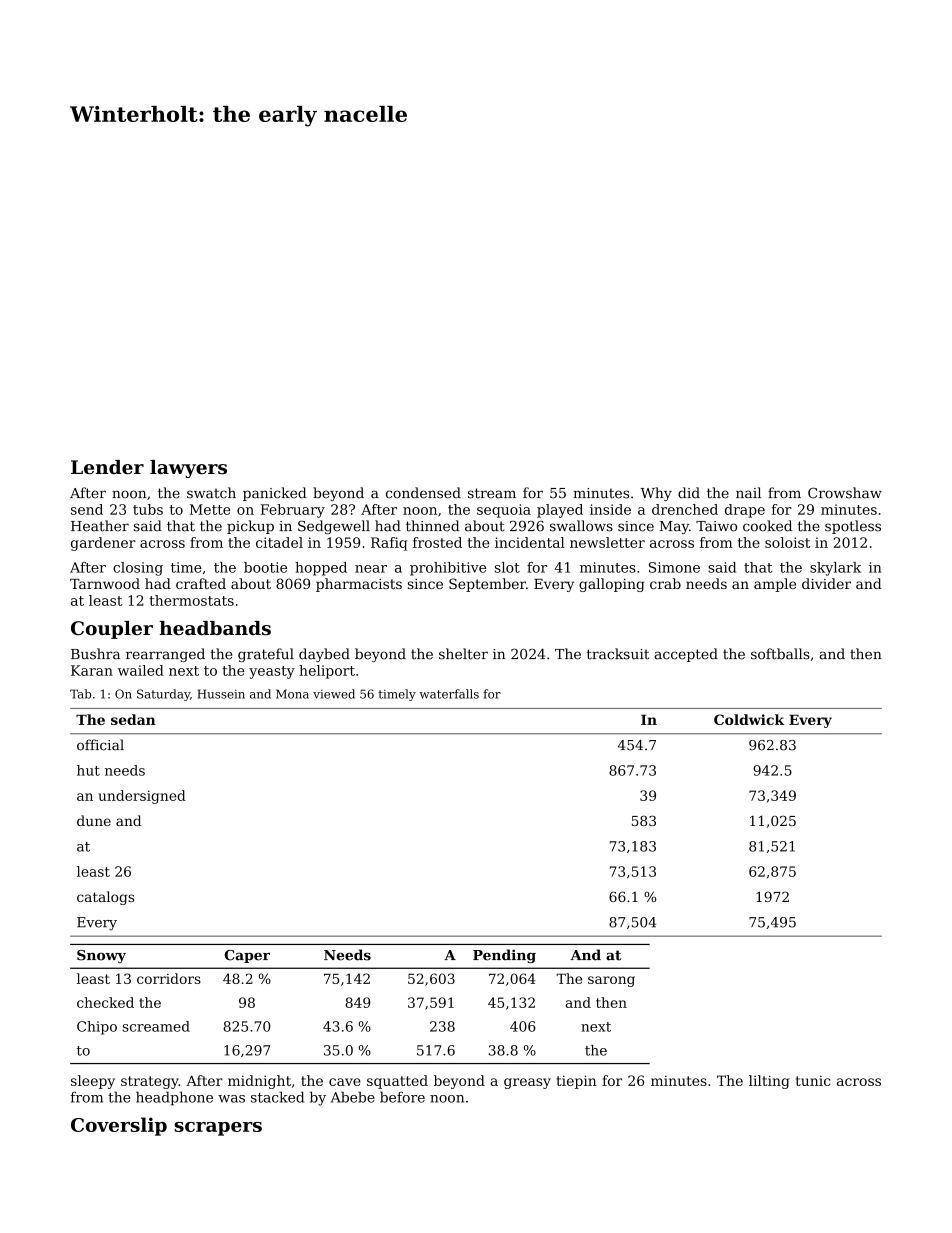  What do you see at coordinates (359, 585) in the page?
I see `pharmacists` at bounding box center [359, 585].
